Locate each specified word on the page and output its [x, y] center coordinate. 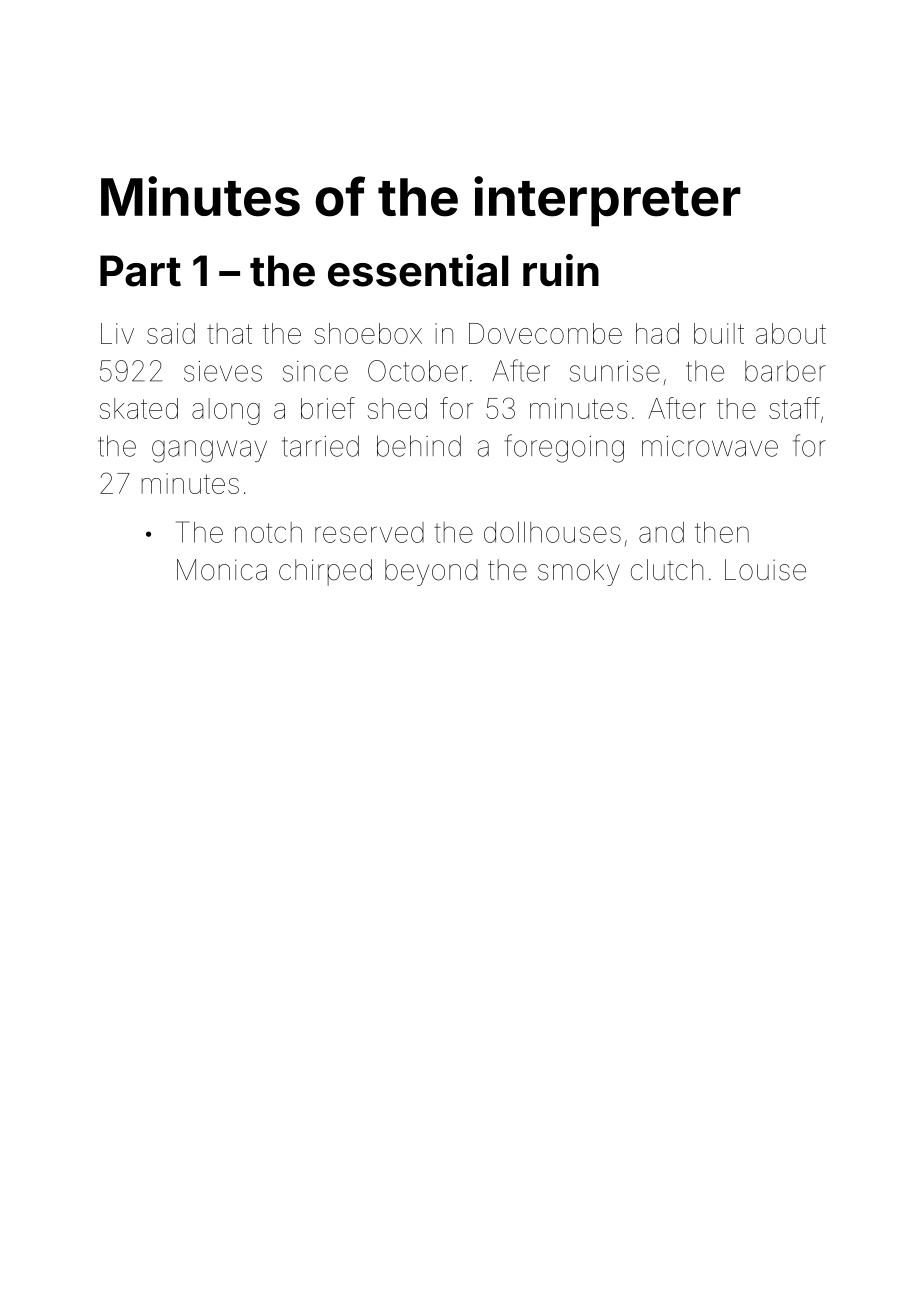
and [661, 532]
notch [268, 532]
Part [140, 271]
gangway [209, 451]
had [657, 333]
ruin [561, 270]
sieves [223, 371]
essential [418, 270]
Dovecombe [545, 333]
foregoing [564, 448]
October [418, 371]
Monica [222, 570]
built [719, 333]
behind [419, 446]
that [229, 333]
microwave [710, 446]
